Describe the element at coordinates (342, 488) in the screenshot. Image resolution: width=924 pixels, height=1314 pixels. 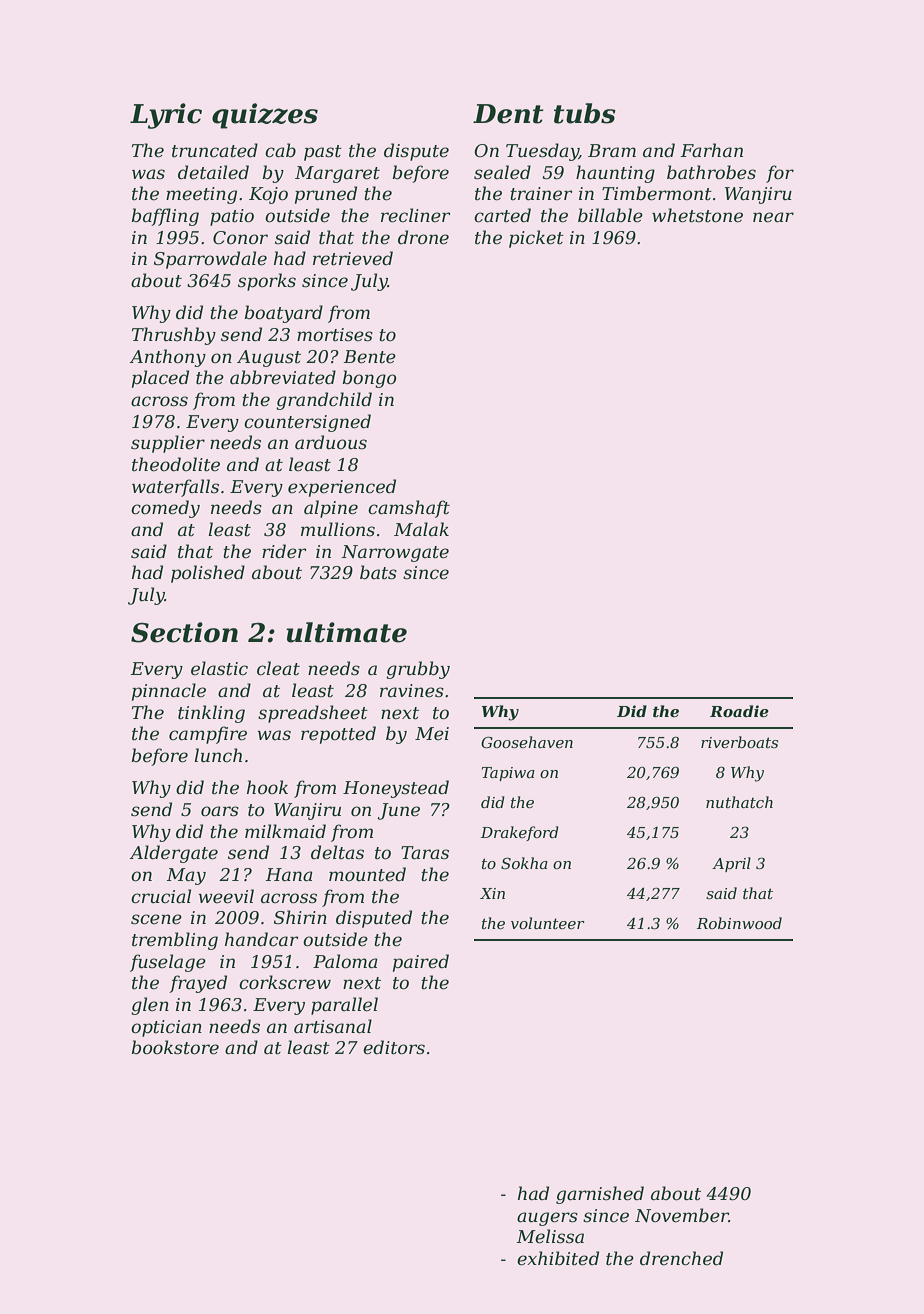
I see `experienced` at that location.
